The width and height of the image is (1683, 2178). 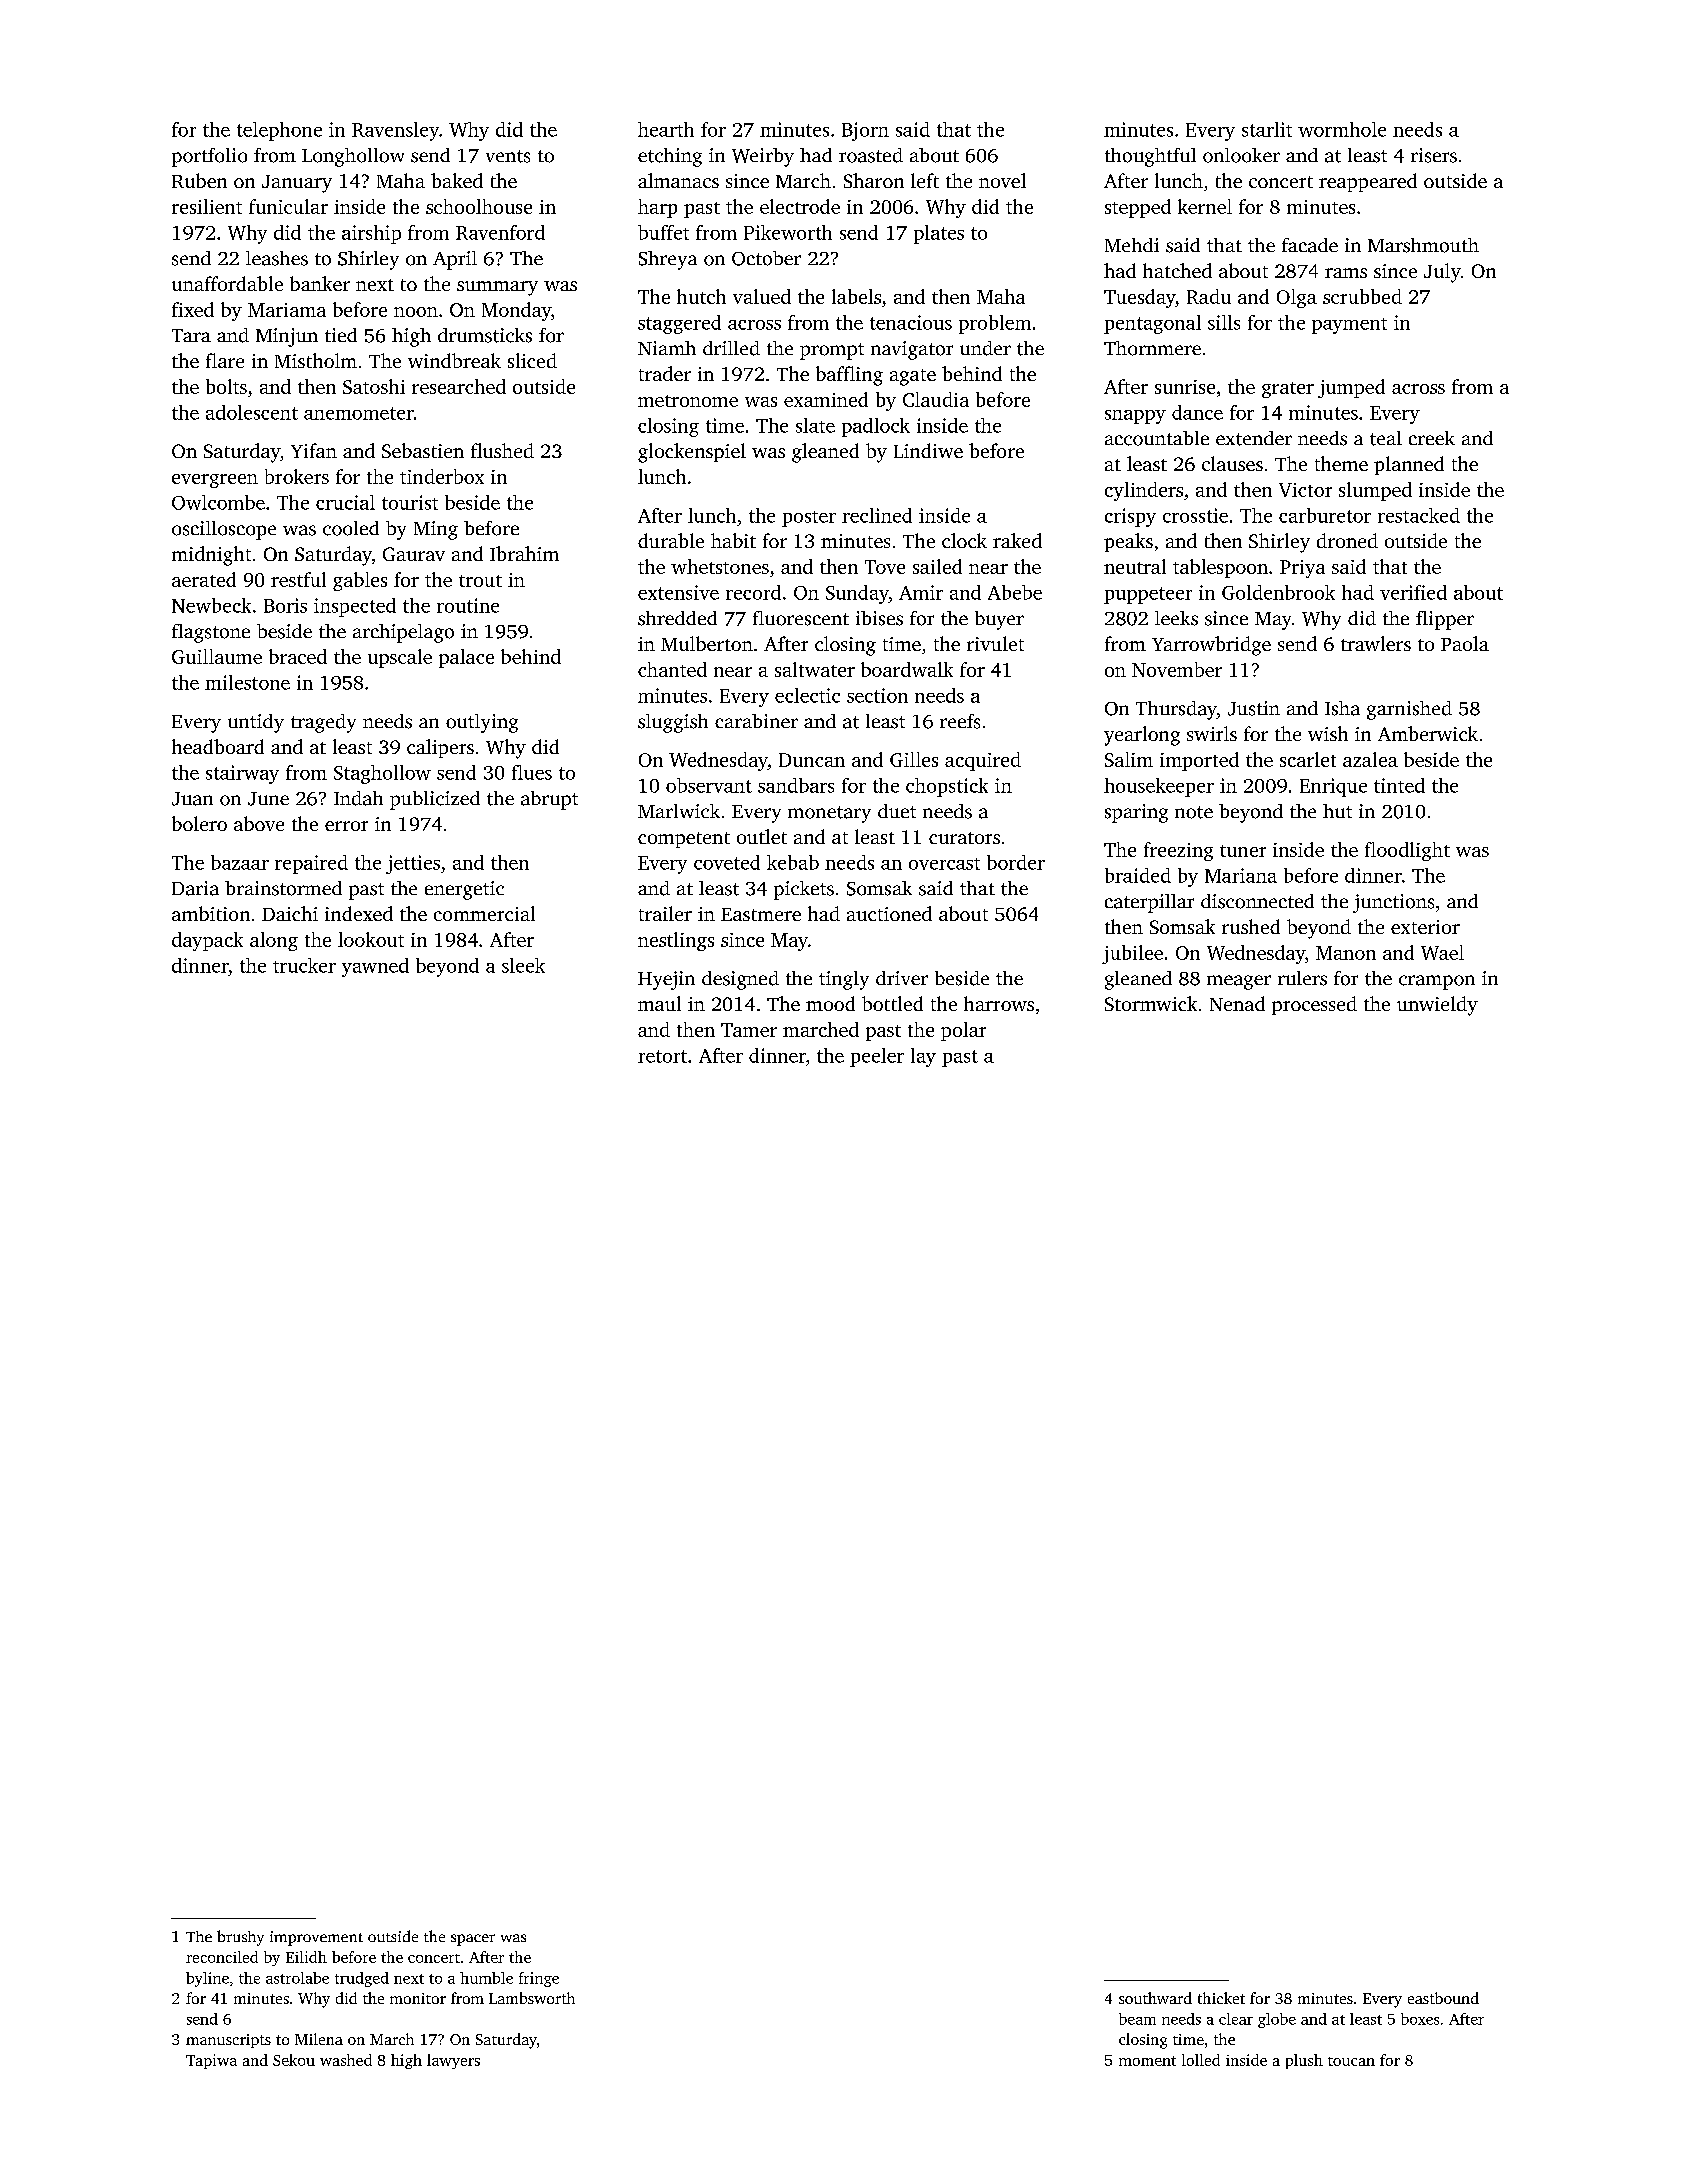 What do you see at coordinates (667, 348) in the image?
I see `Niamh` at bounding box center [667, 348].
